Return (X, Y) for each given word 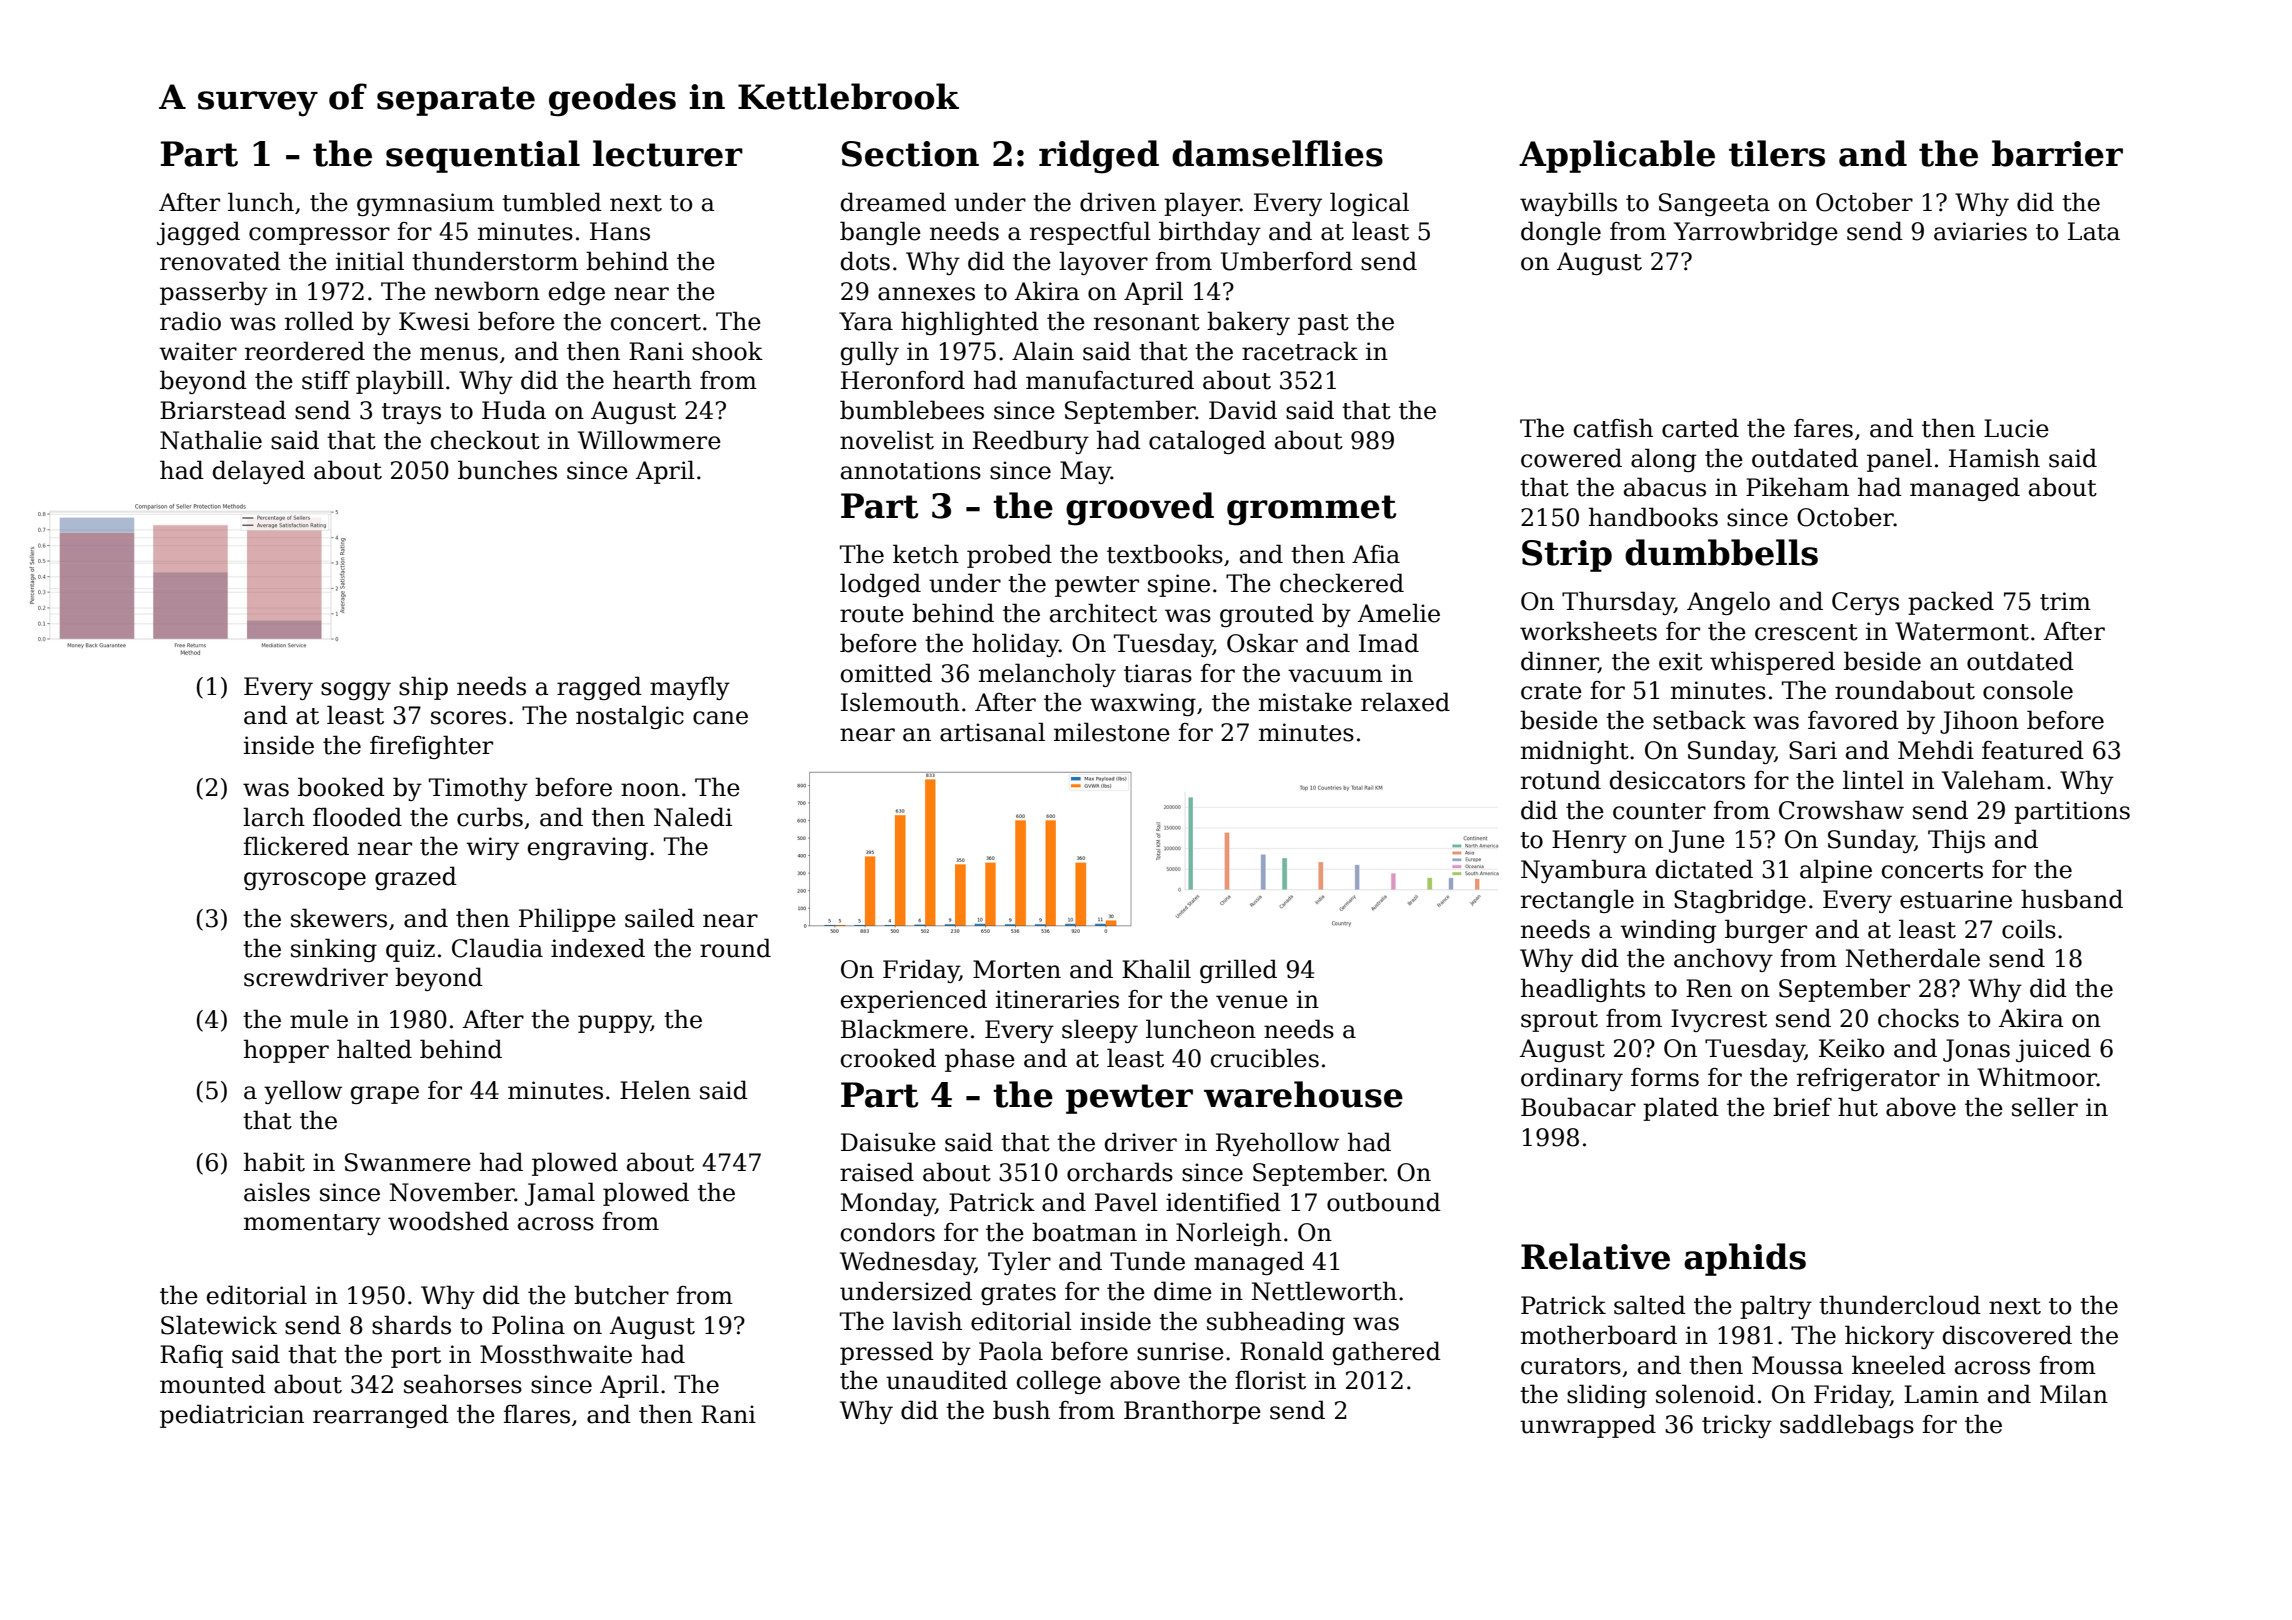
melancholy (1047, 675)
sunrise (1180, 1351)
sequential (483, 156)
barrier (2057, 153)
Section (910, 154)
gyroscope (305, 881)
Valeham (1993, 780)
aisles (277, 1192)
